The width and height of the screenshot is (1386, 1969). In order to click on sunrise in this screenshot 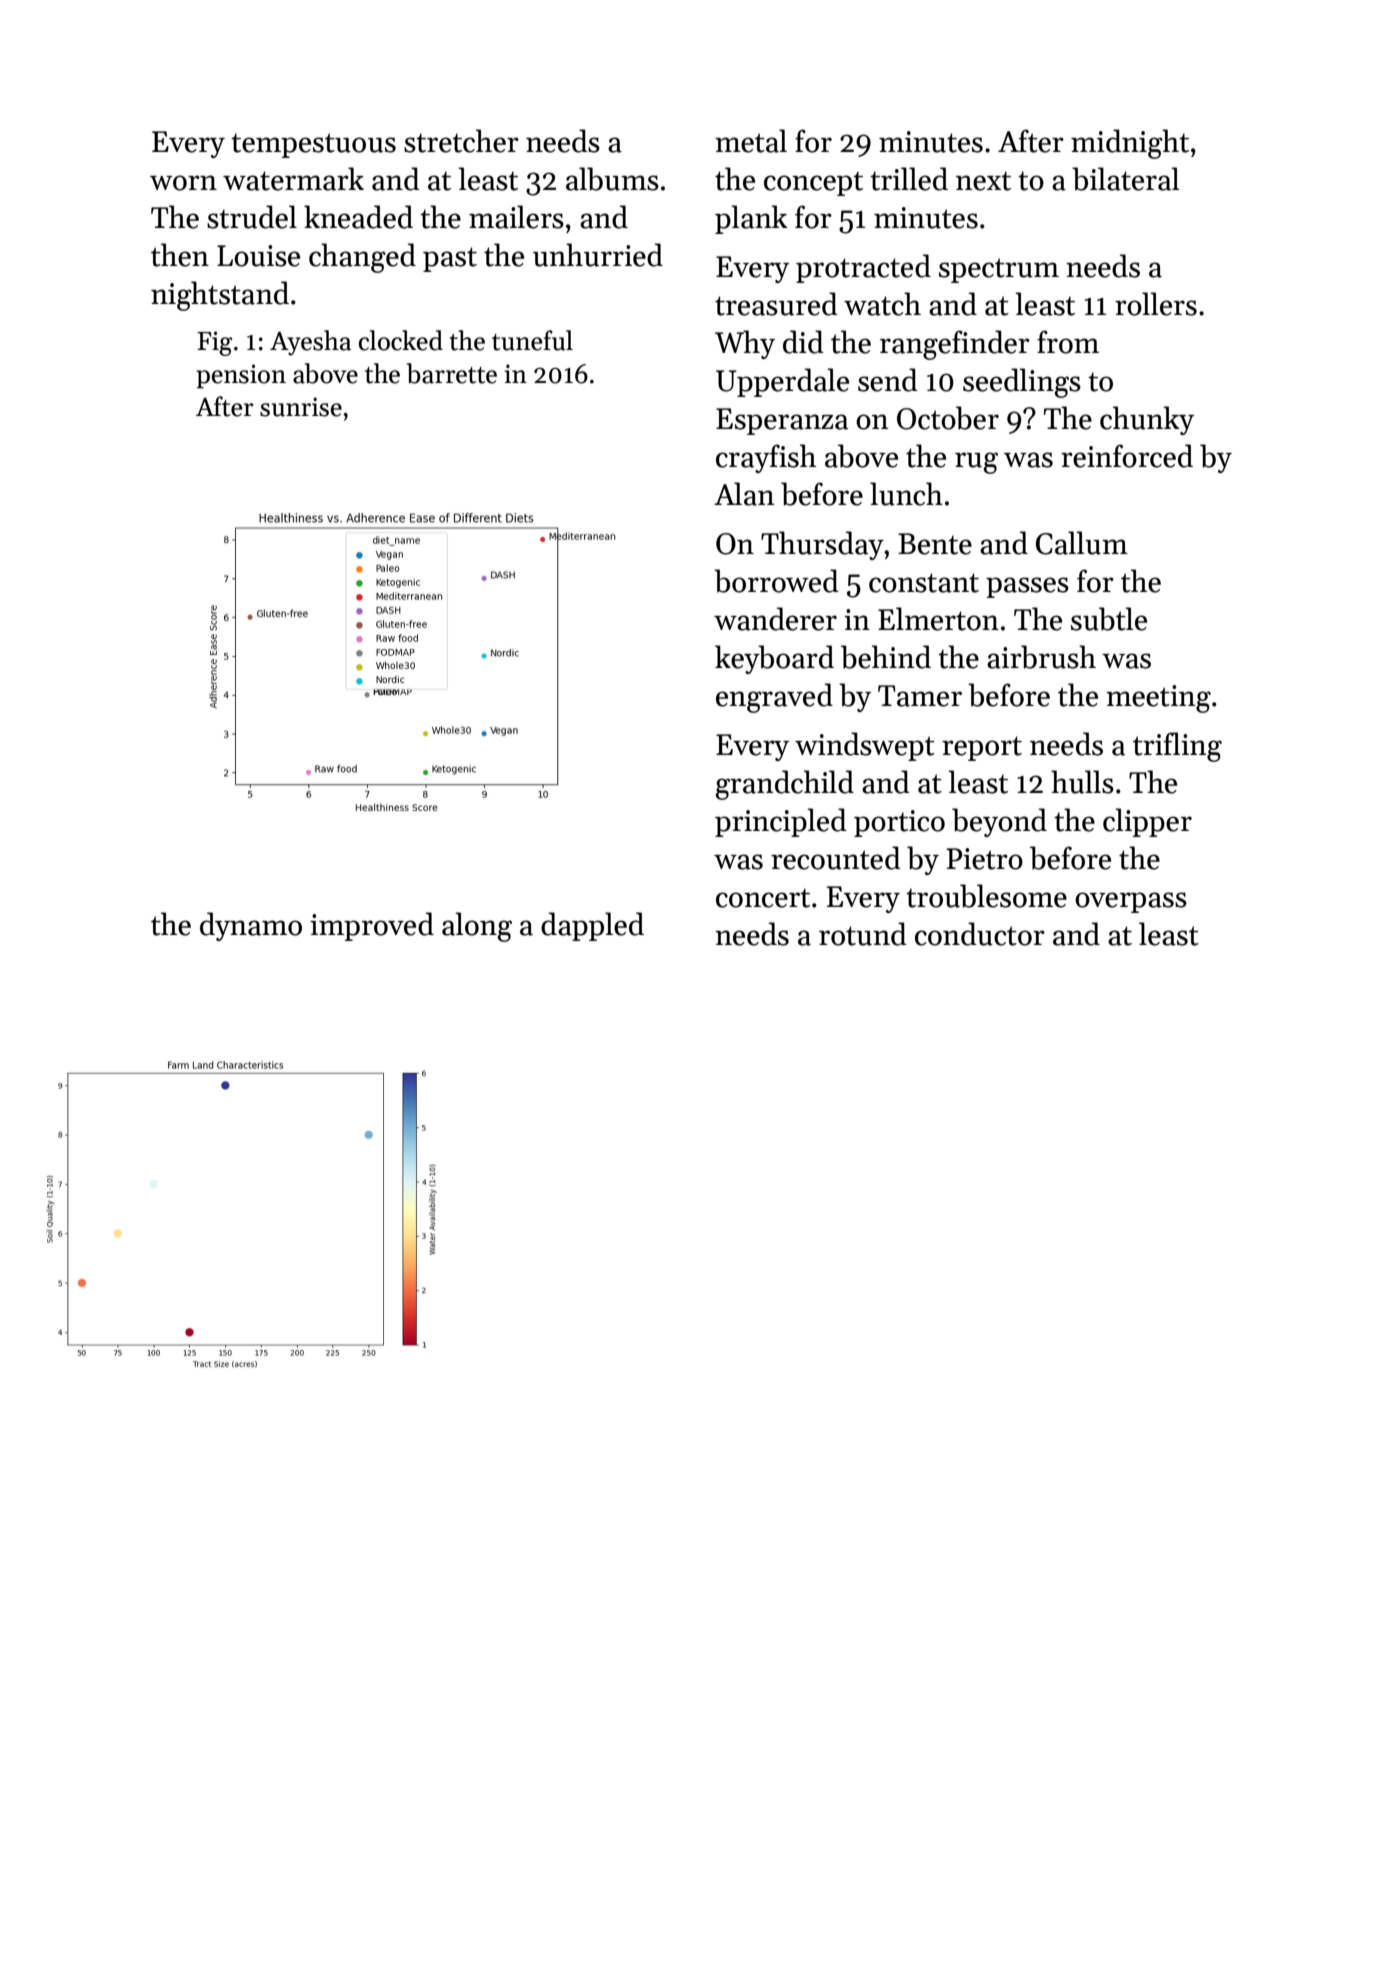, I will do `click(301, 407)`.
